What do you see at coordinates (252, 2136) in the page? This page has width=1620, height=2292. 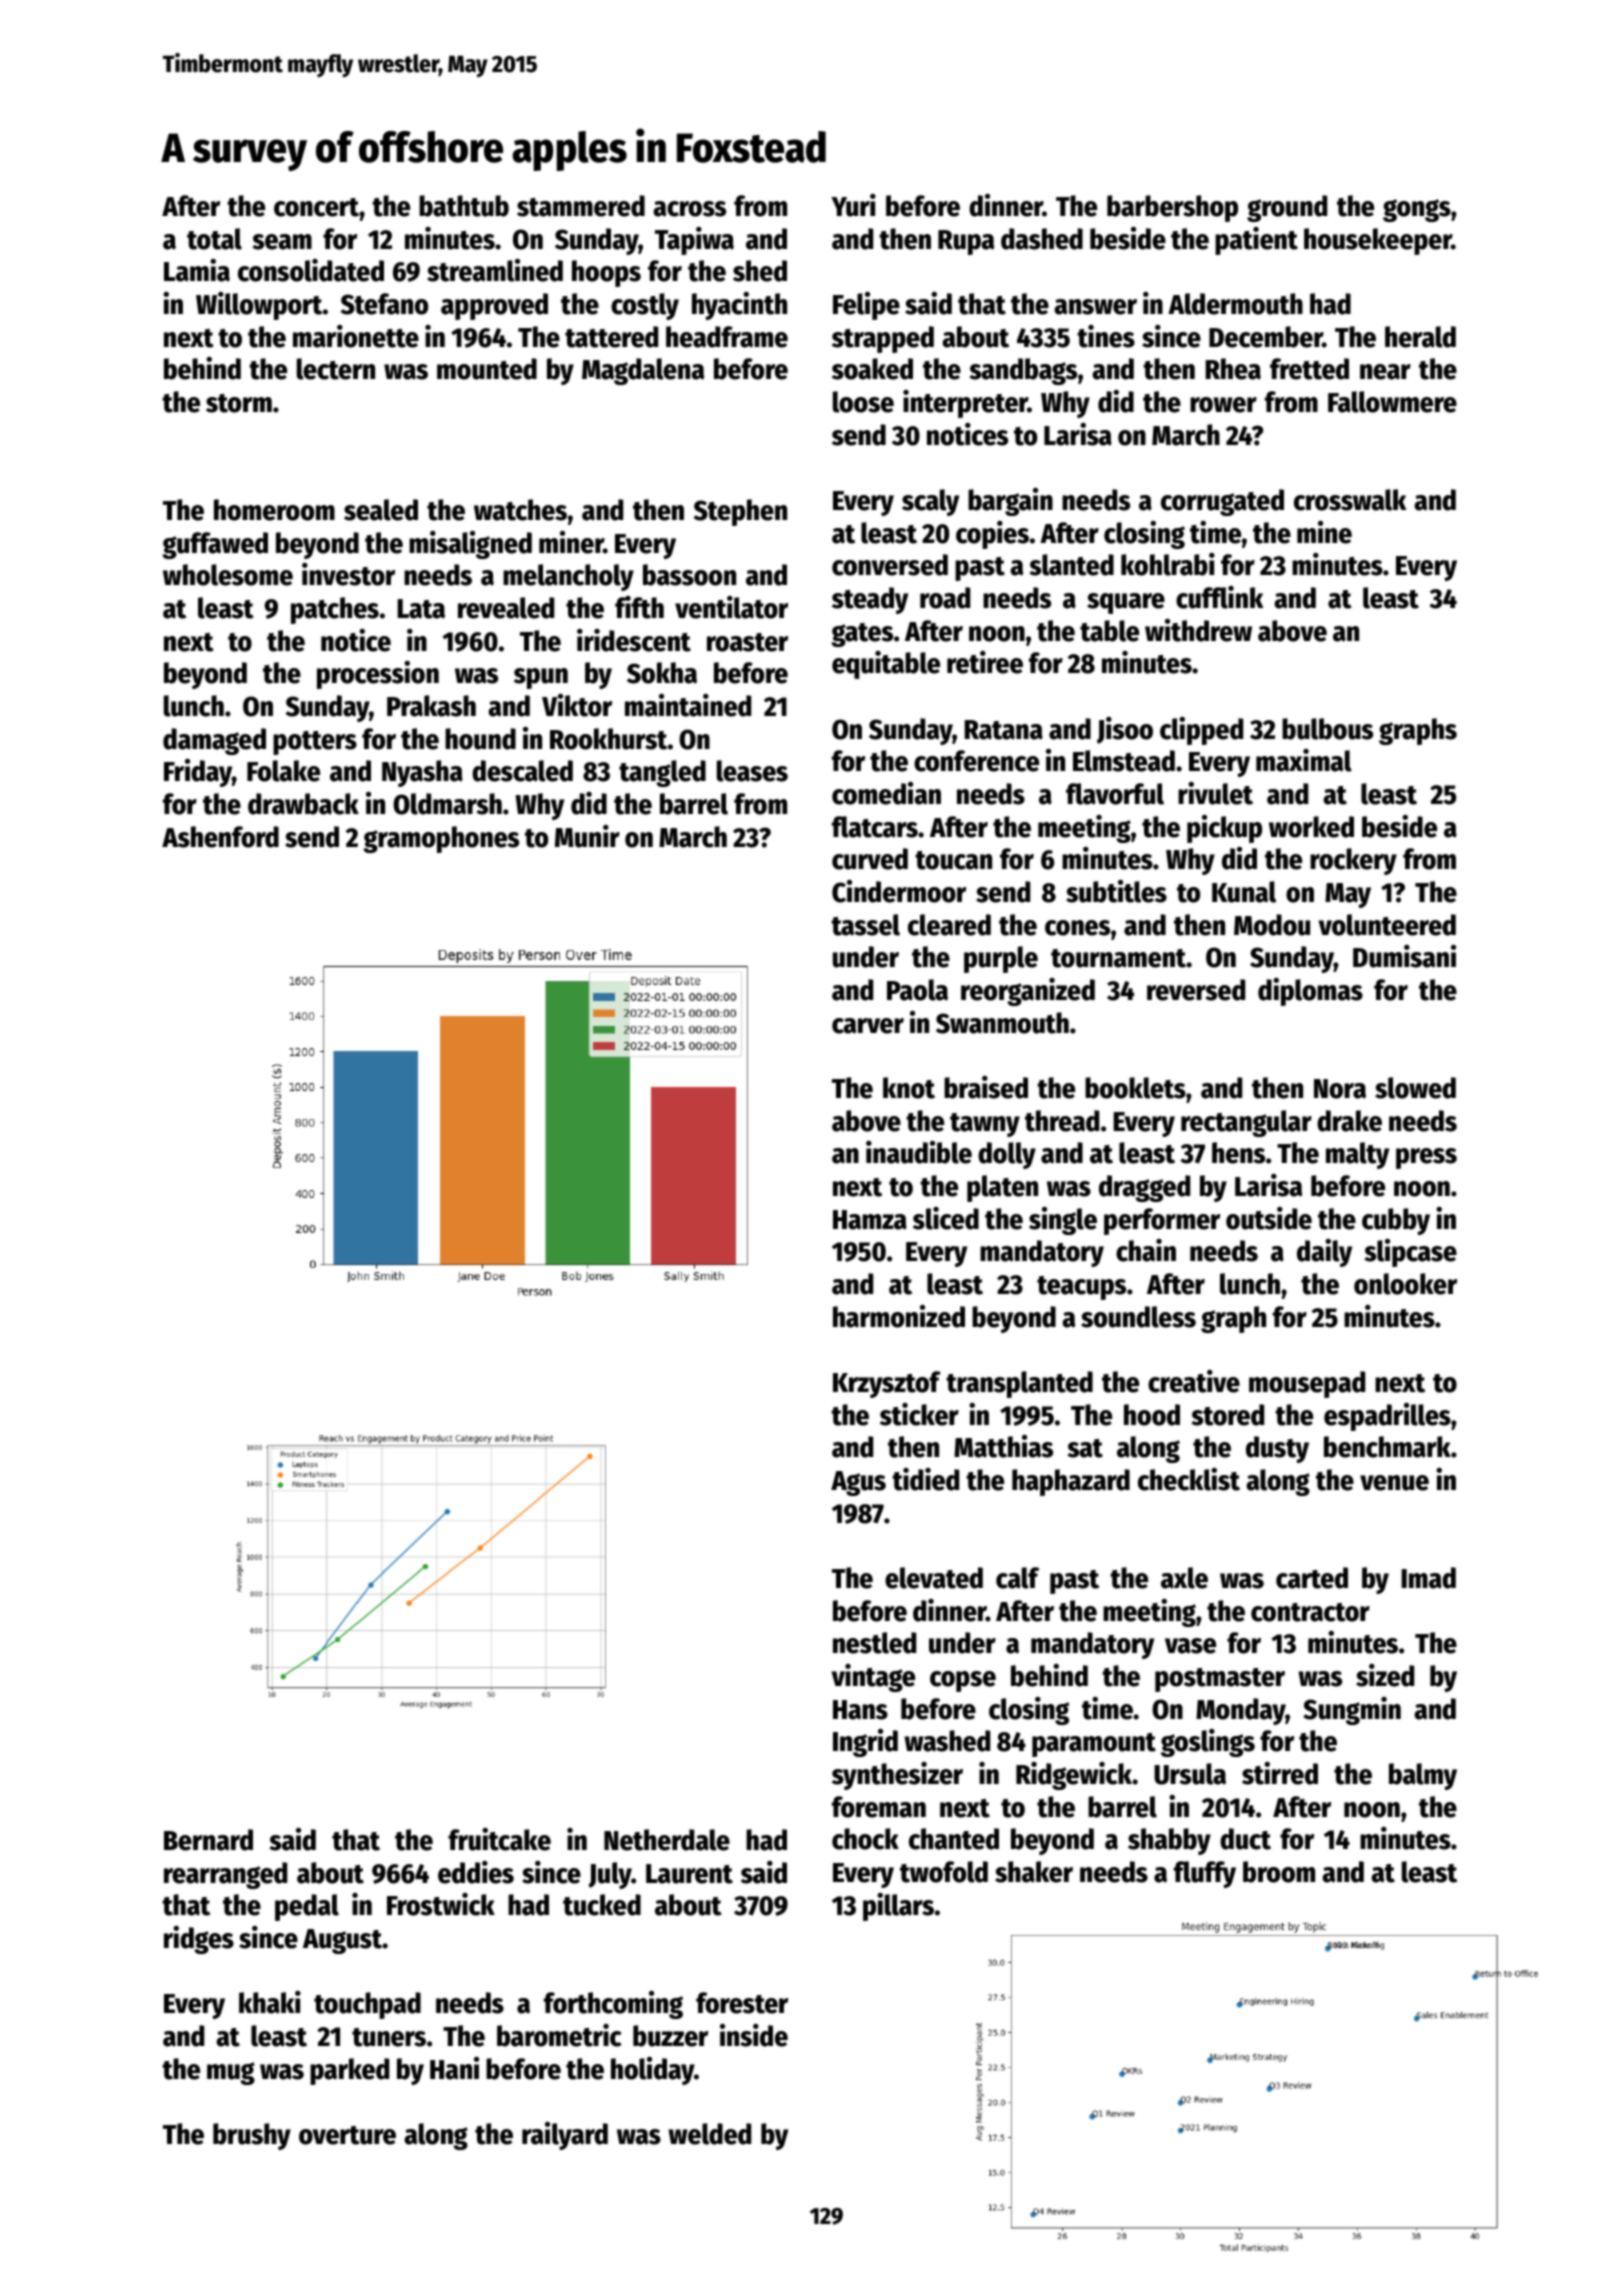 I see `brushy` at bounding box center [252, 2136].
